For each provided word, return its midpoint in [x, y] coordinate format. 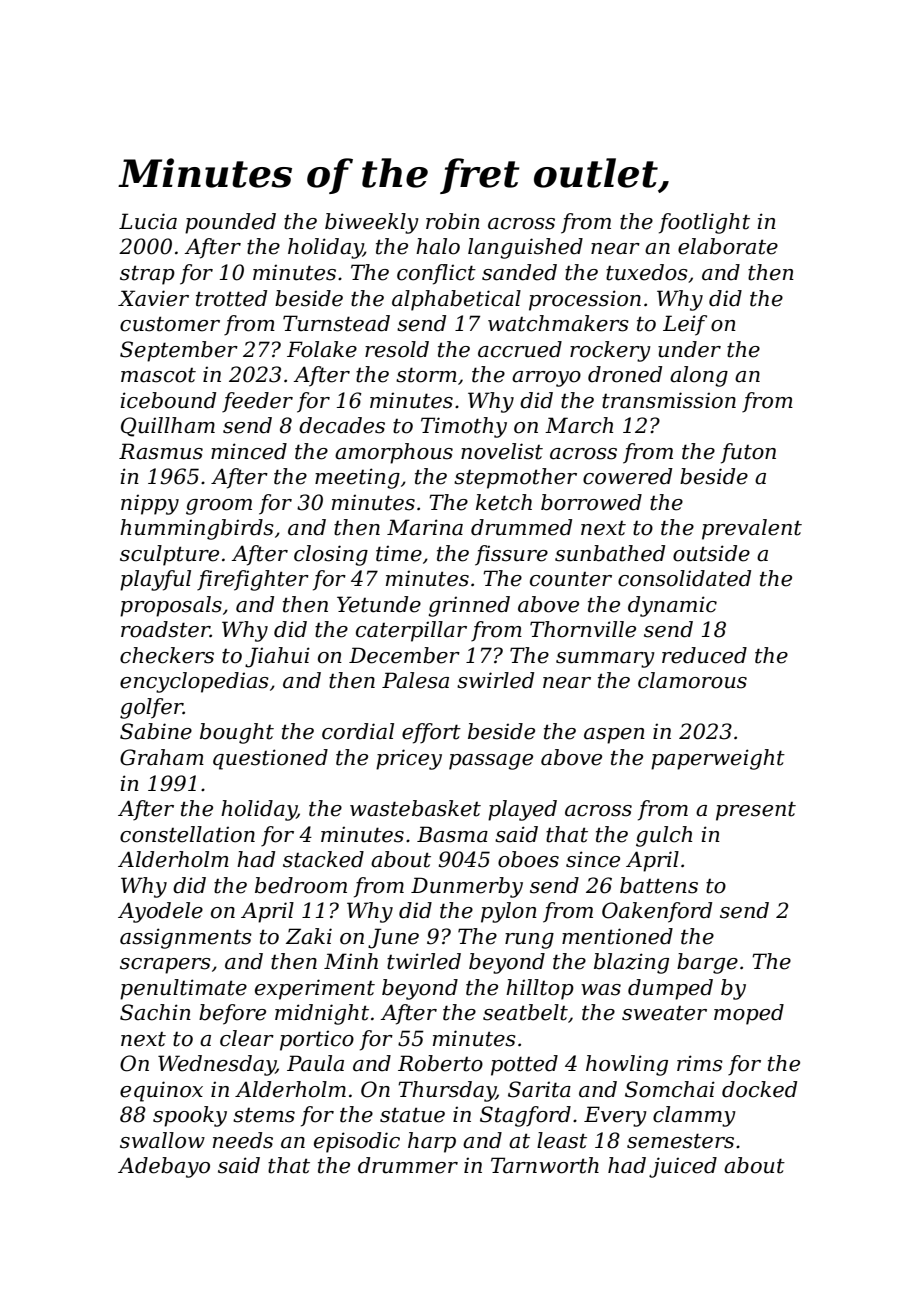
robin [453, 221]
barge [707, 963]
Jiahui [277, 657]
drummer [408, 1165]
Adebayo [164, 1167]
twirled [424, 961]
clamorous [692, 680]
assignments [186, 938]
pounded [230, 223]
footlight [704, 223]
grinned [469, 606]
